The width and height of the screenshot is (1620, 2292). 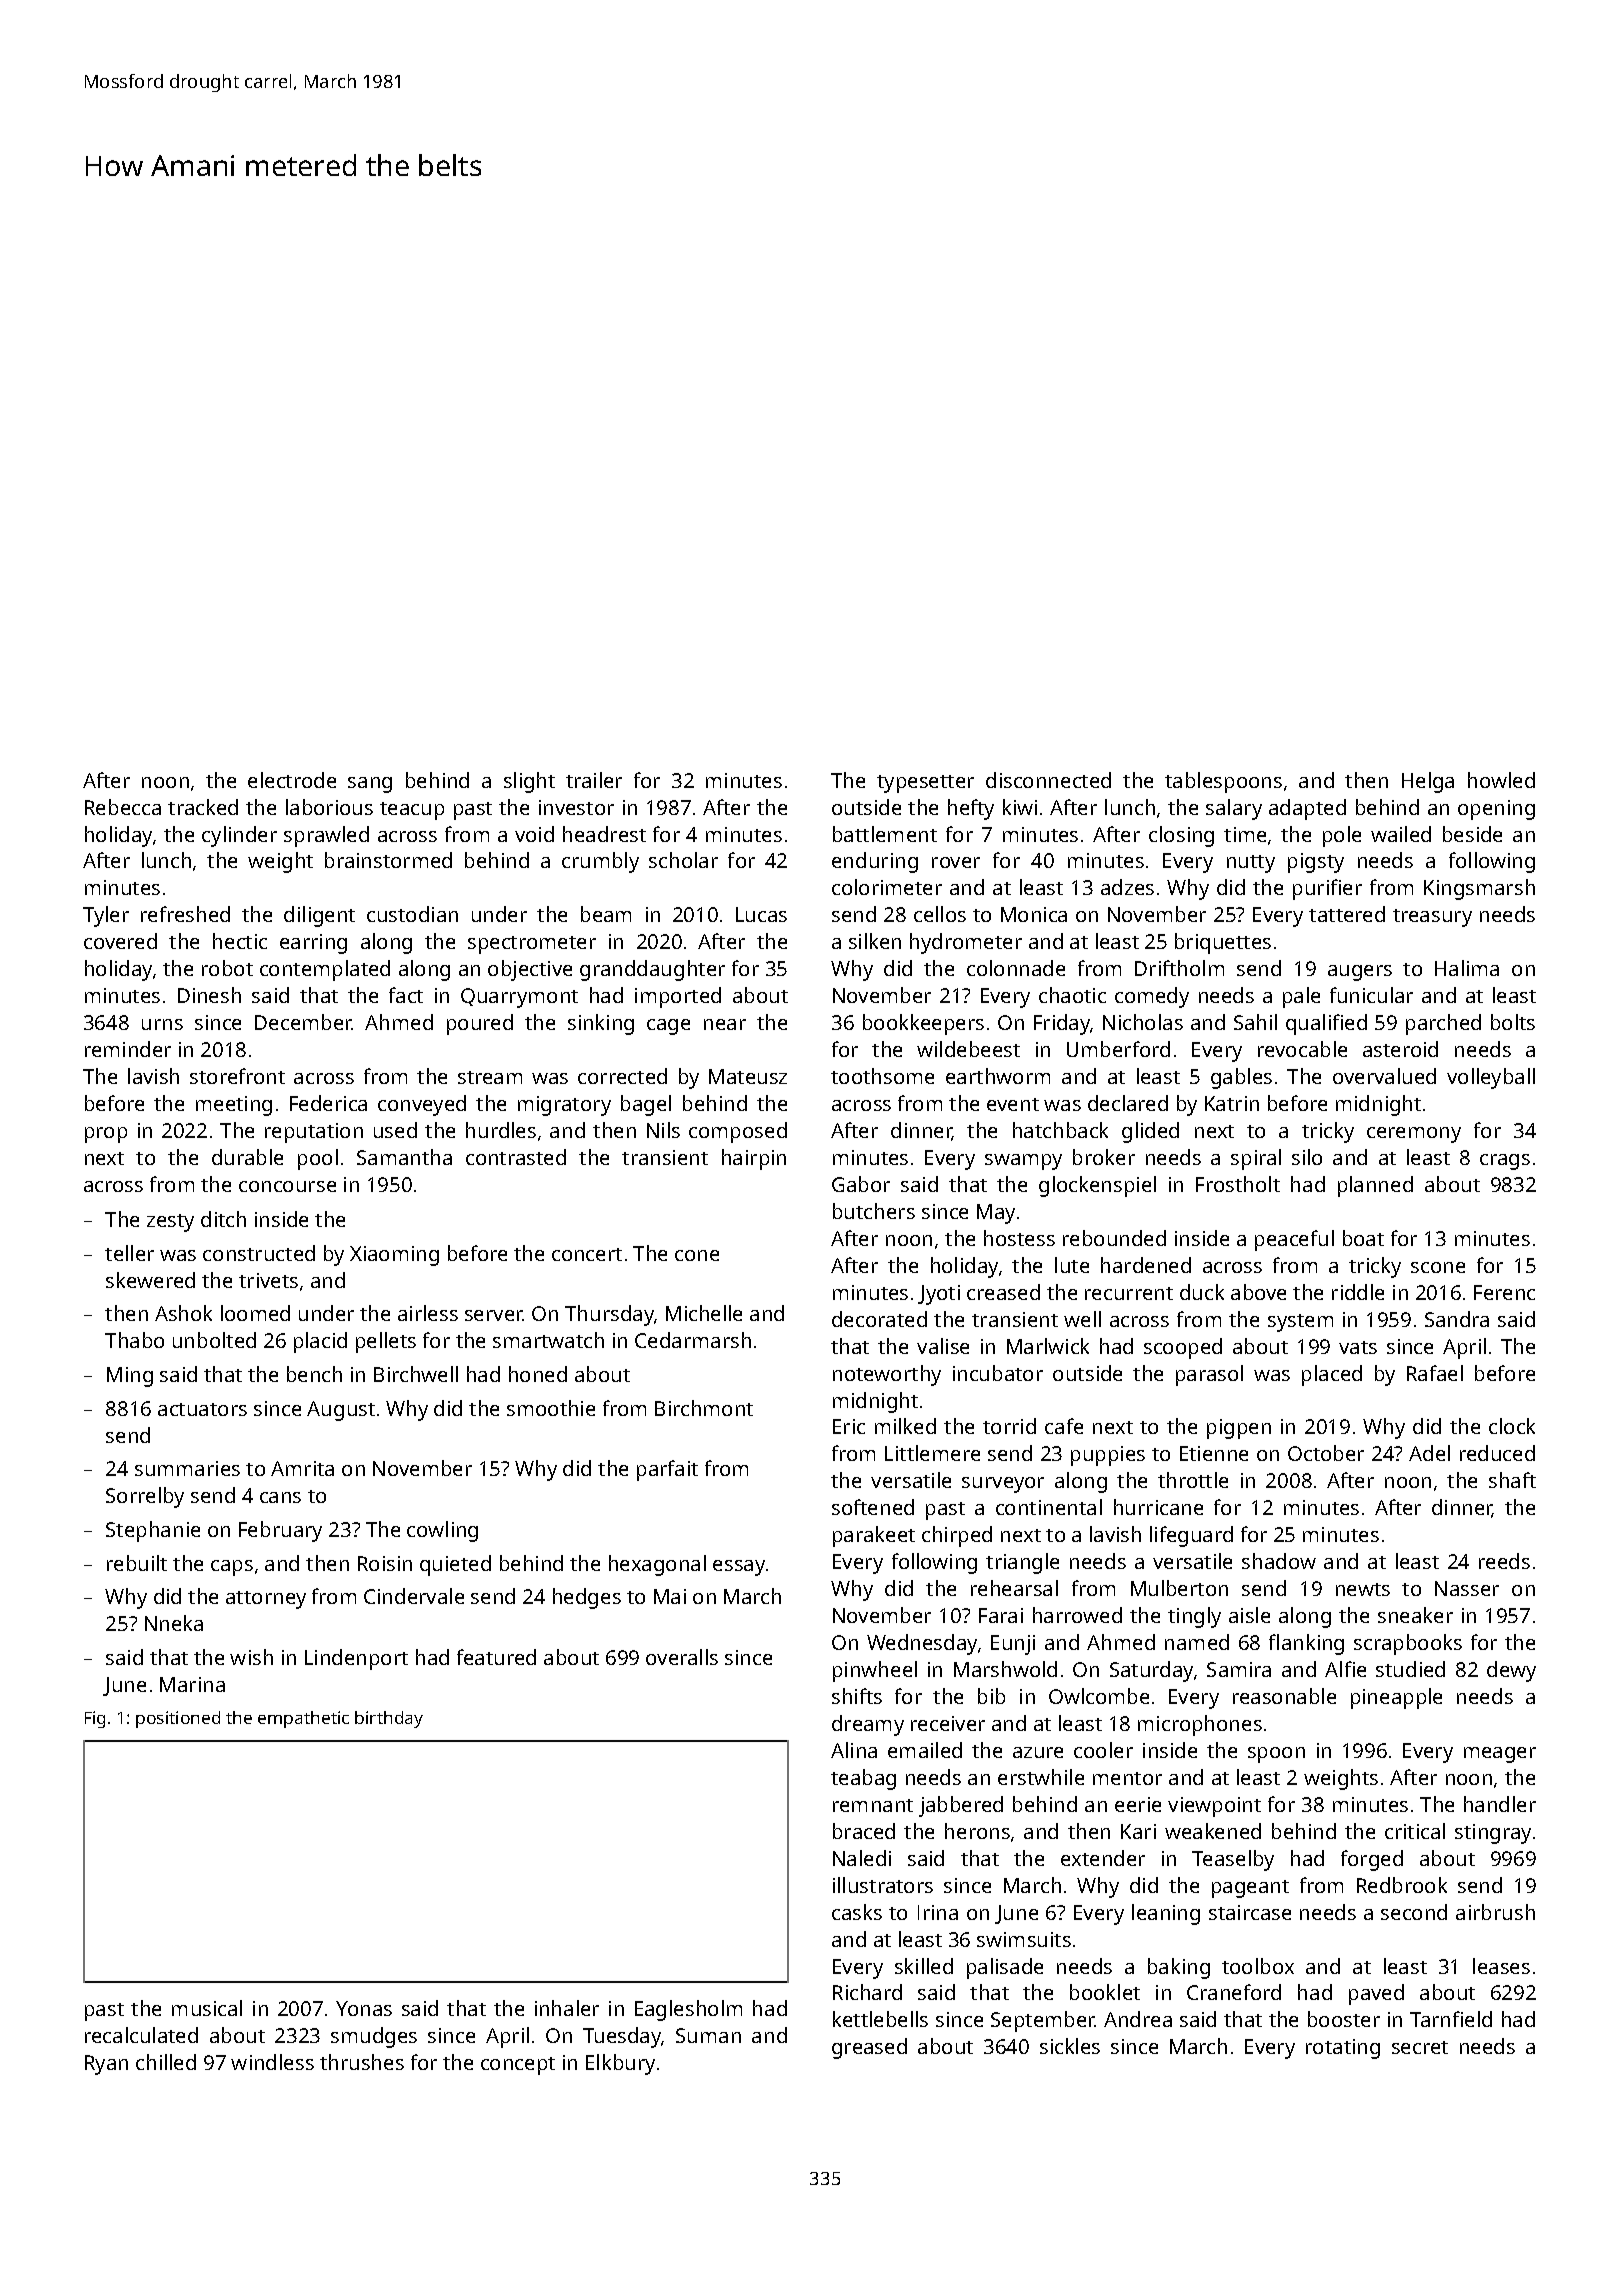 What do you see at coordinates (1428, 782) in the screenshot?
I see `Helga` at bounding box center [1428, 782].
